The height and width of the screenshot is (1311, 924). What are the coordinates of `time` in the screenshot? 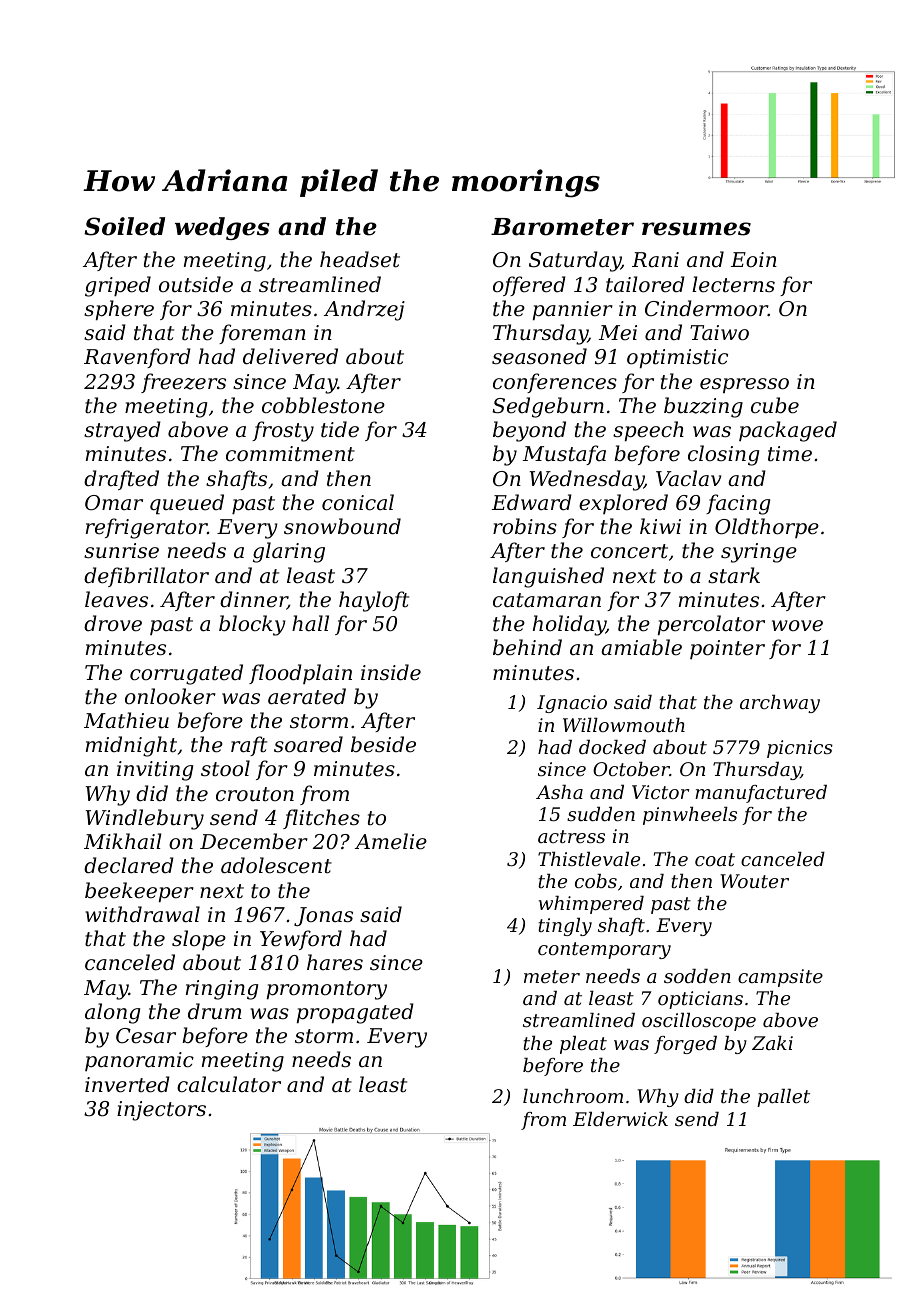 It's located at (790, 454).
